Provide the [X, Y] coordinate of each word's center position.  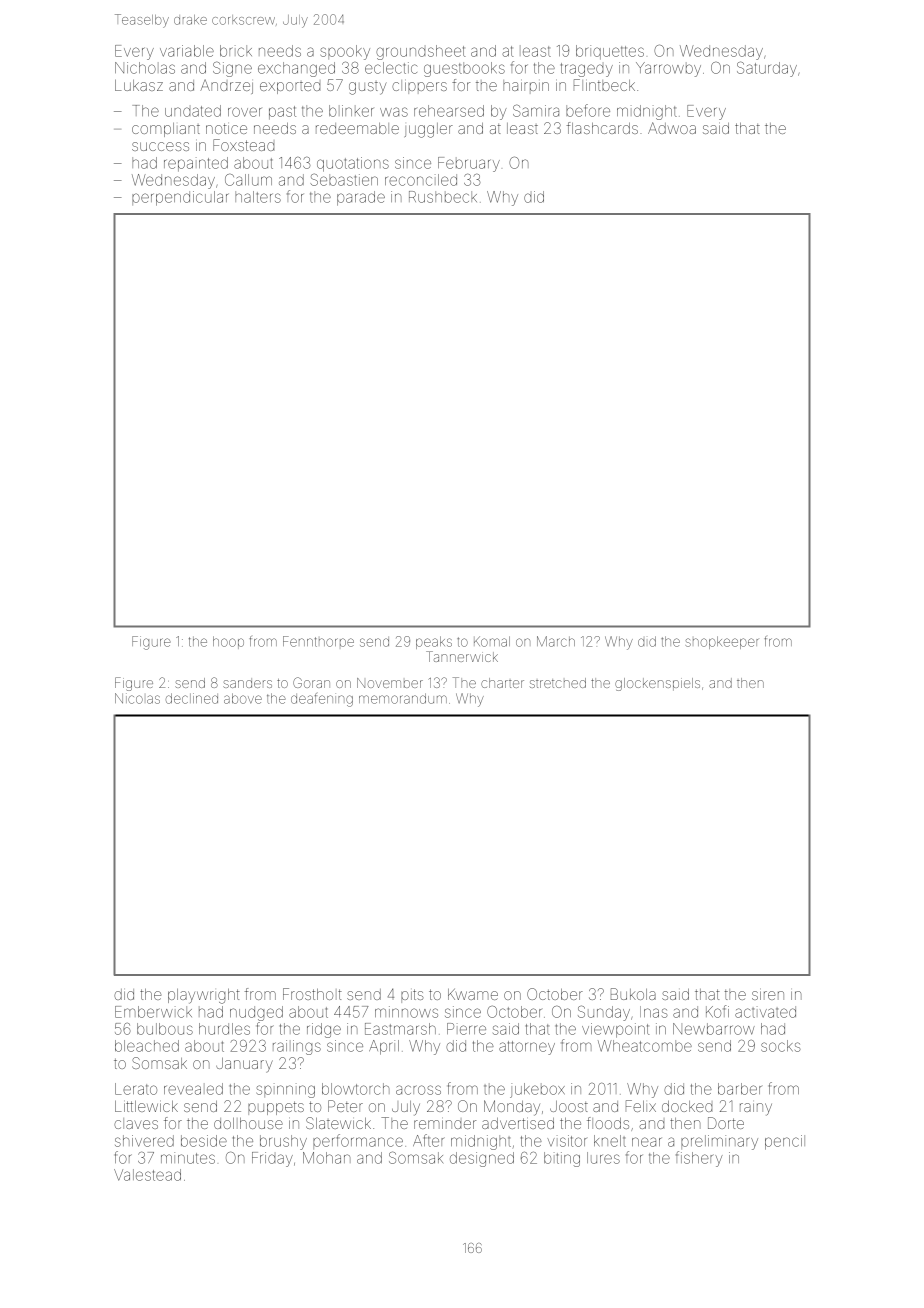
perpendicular [180, 198]
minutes [188, 1158]
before [588, 110]
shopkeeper [722, 642]
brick [236, 51]
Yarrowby [668, 69]
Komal [492, 641]
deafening [322, 700]
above [243, 698]
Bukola [633, 994]
